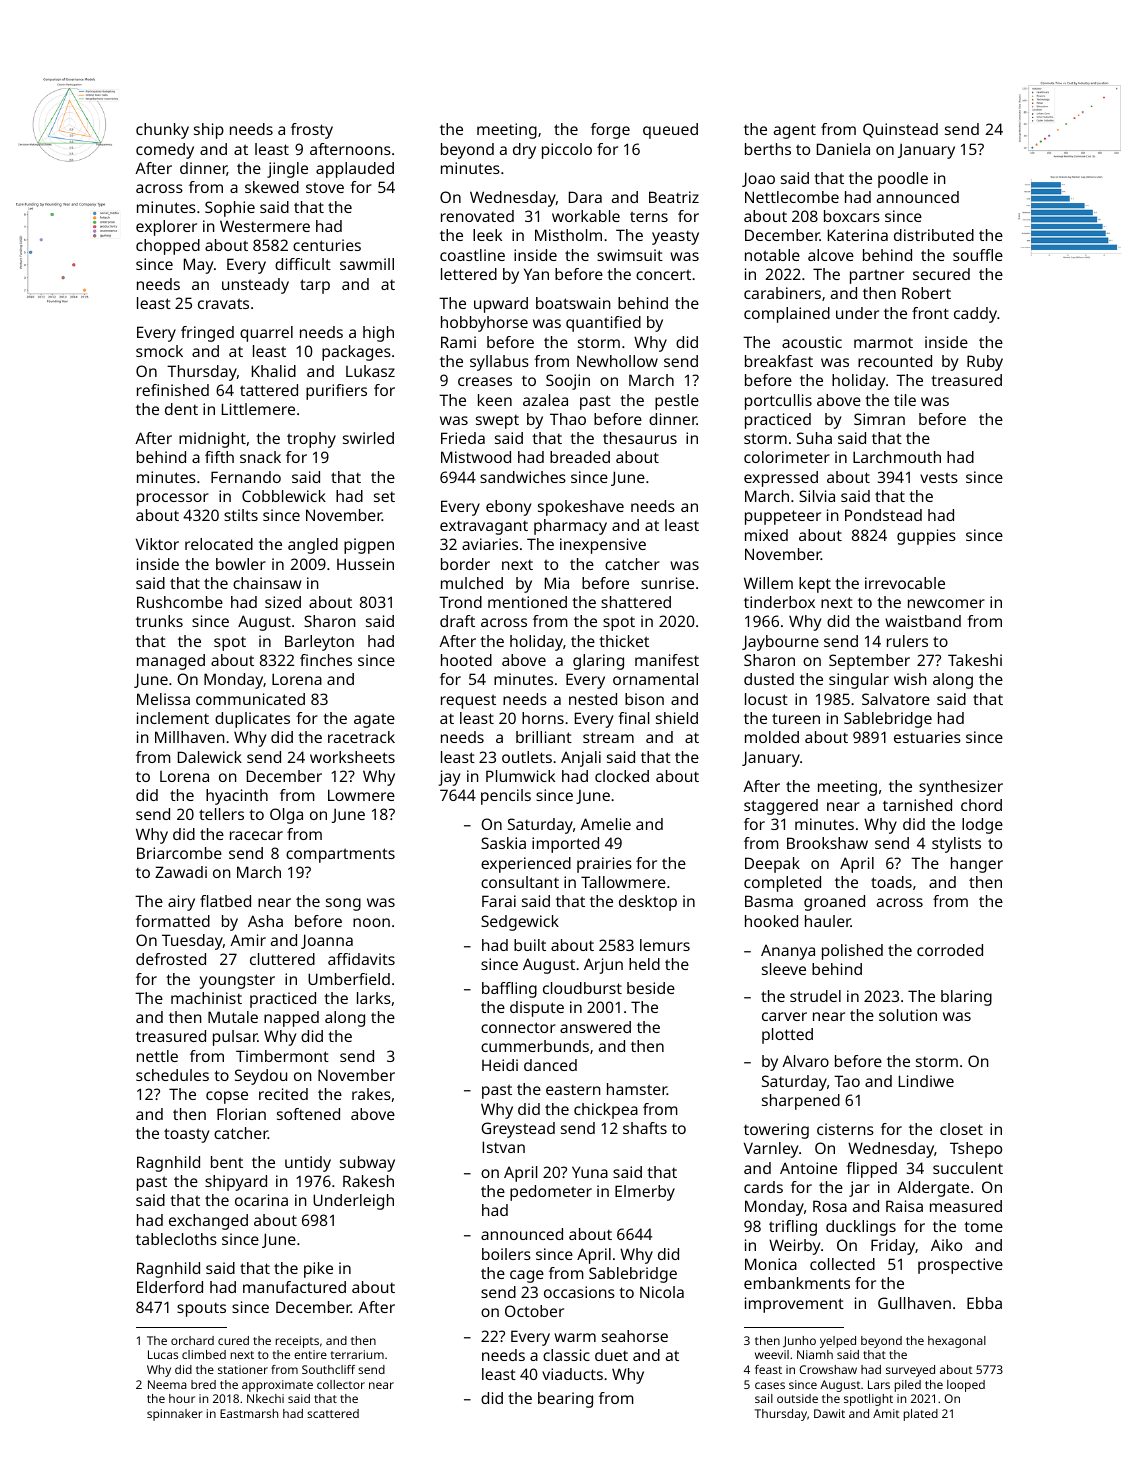  I want to click on baffling, so click(509, 990).
